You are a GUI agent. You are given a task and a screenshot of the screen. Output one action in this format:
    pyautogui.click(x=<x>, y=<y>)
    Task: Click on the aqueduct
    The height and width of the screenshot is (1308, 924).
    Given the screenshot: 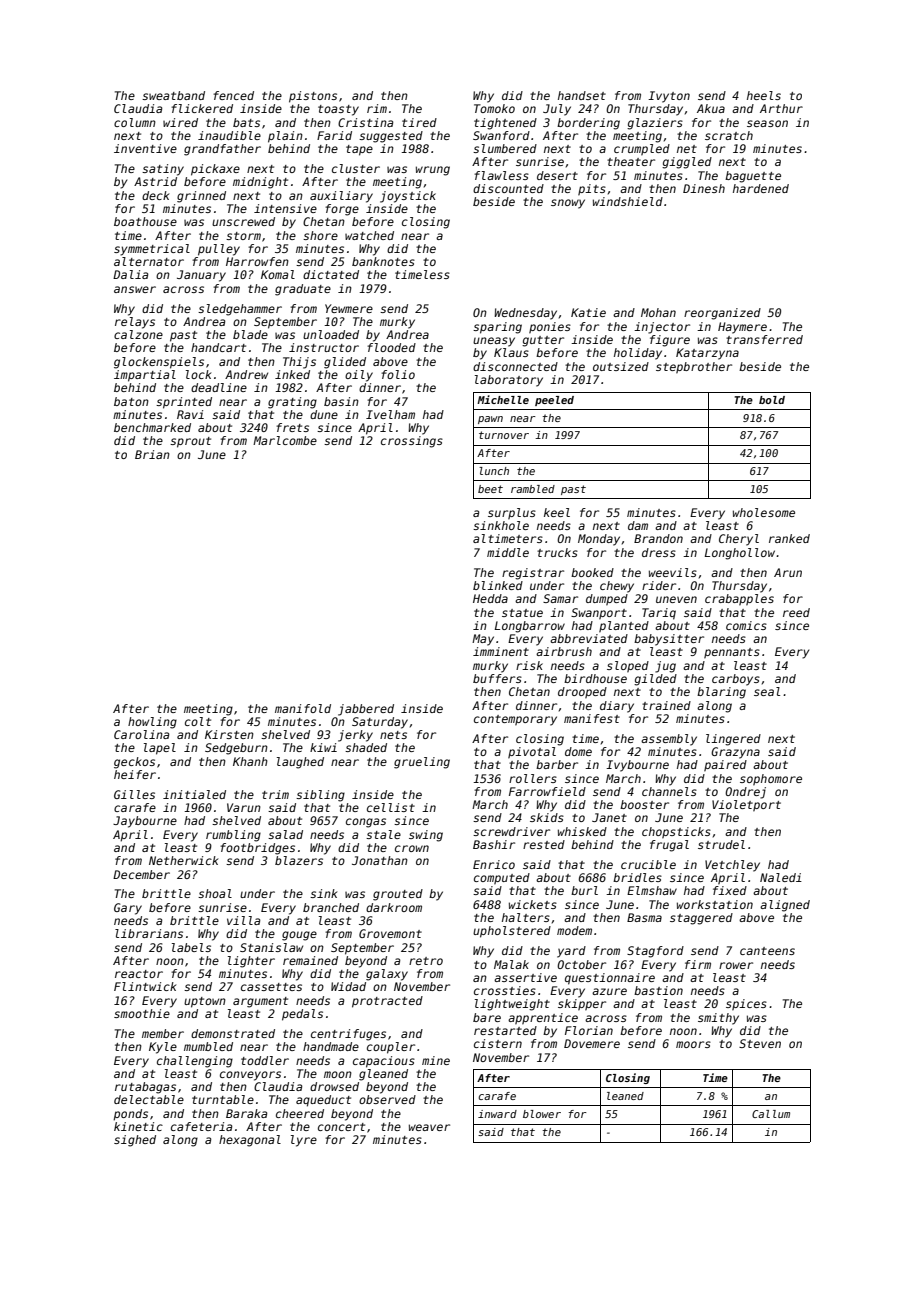 What is the action you would take?
    pyautogui.click(x=323, y=1101)
